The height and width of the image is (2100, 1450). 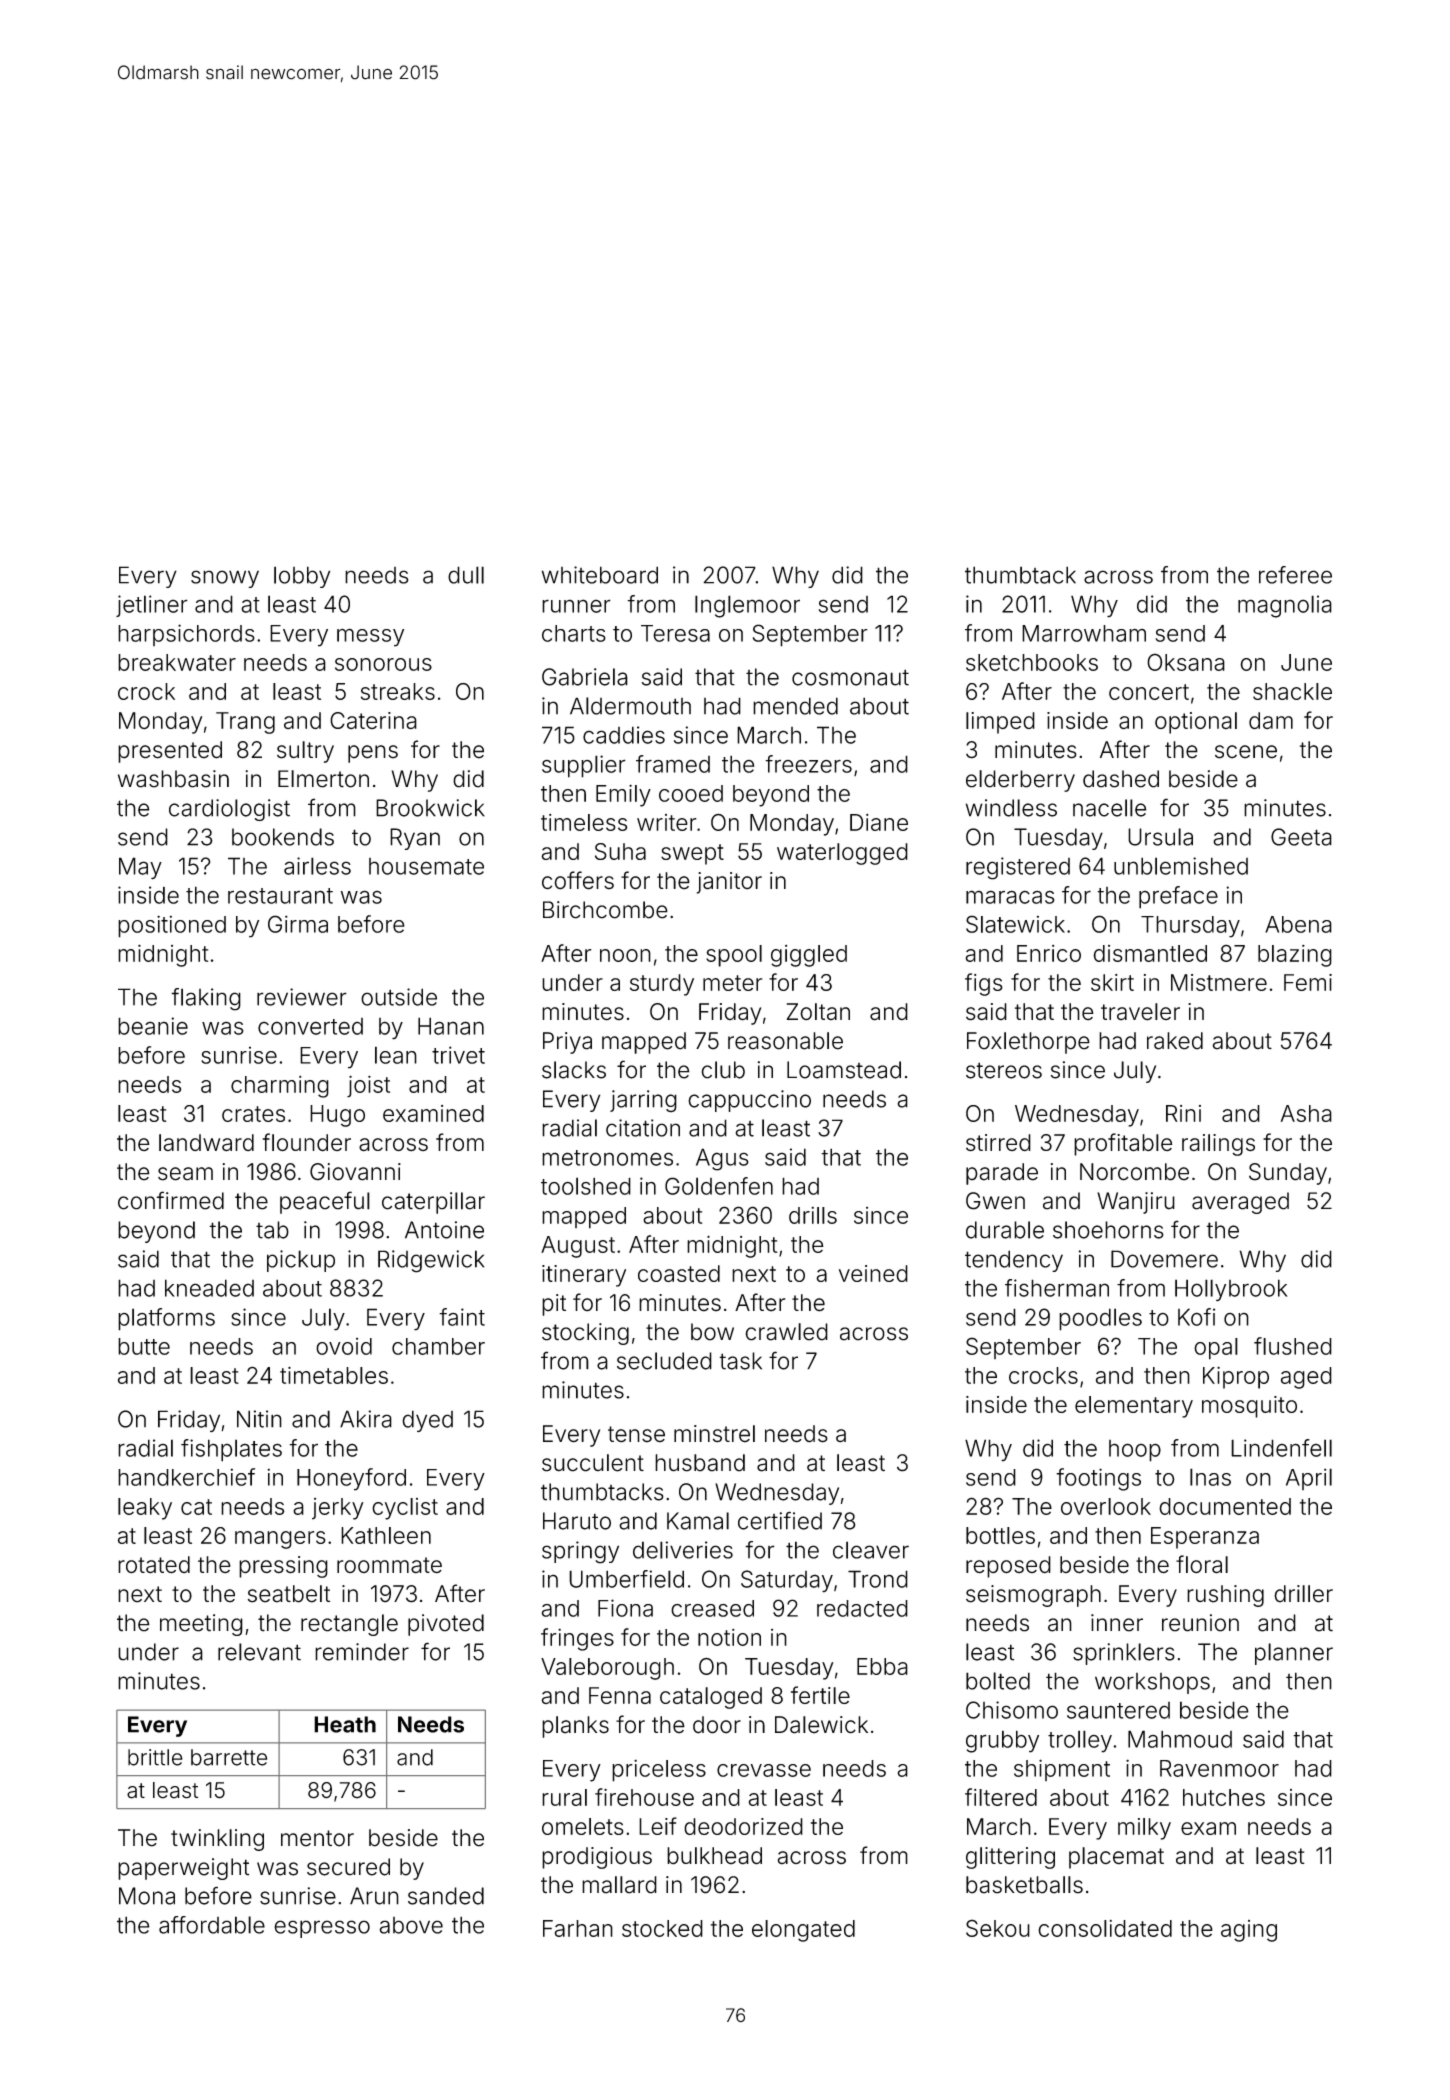 What do you see at coordinates (1295, 575) in the image?
I see `referee` at bounding box center [1295, 575].
